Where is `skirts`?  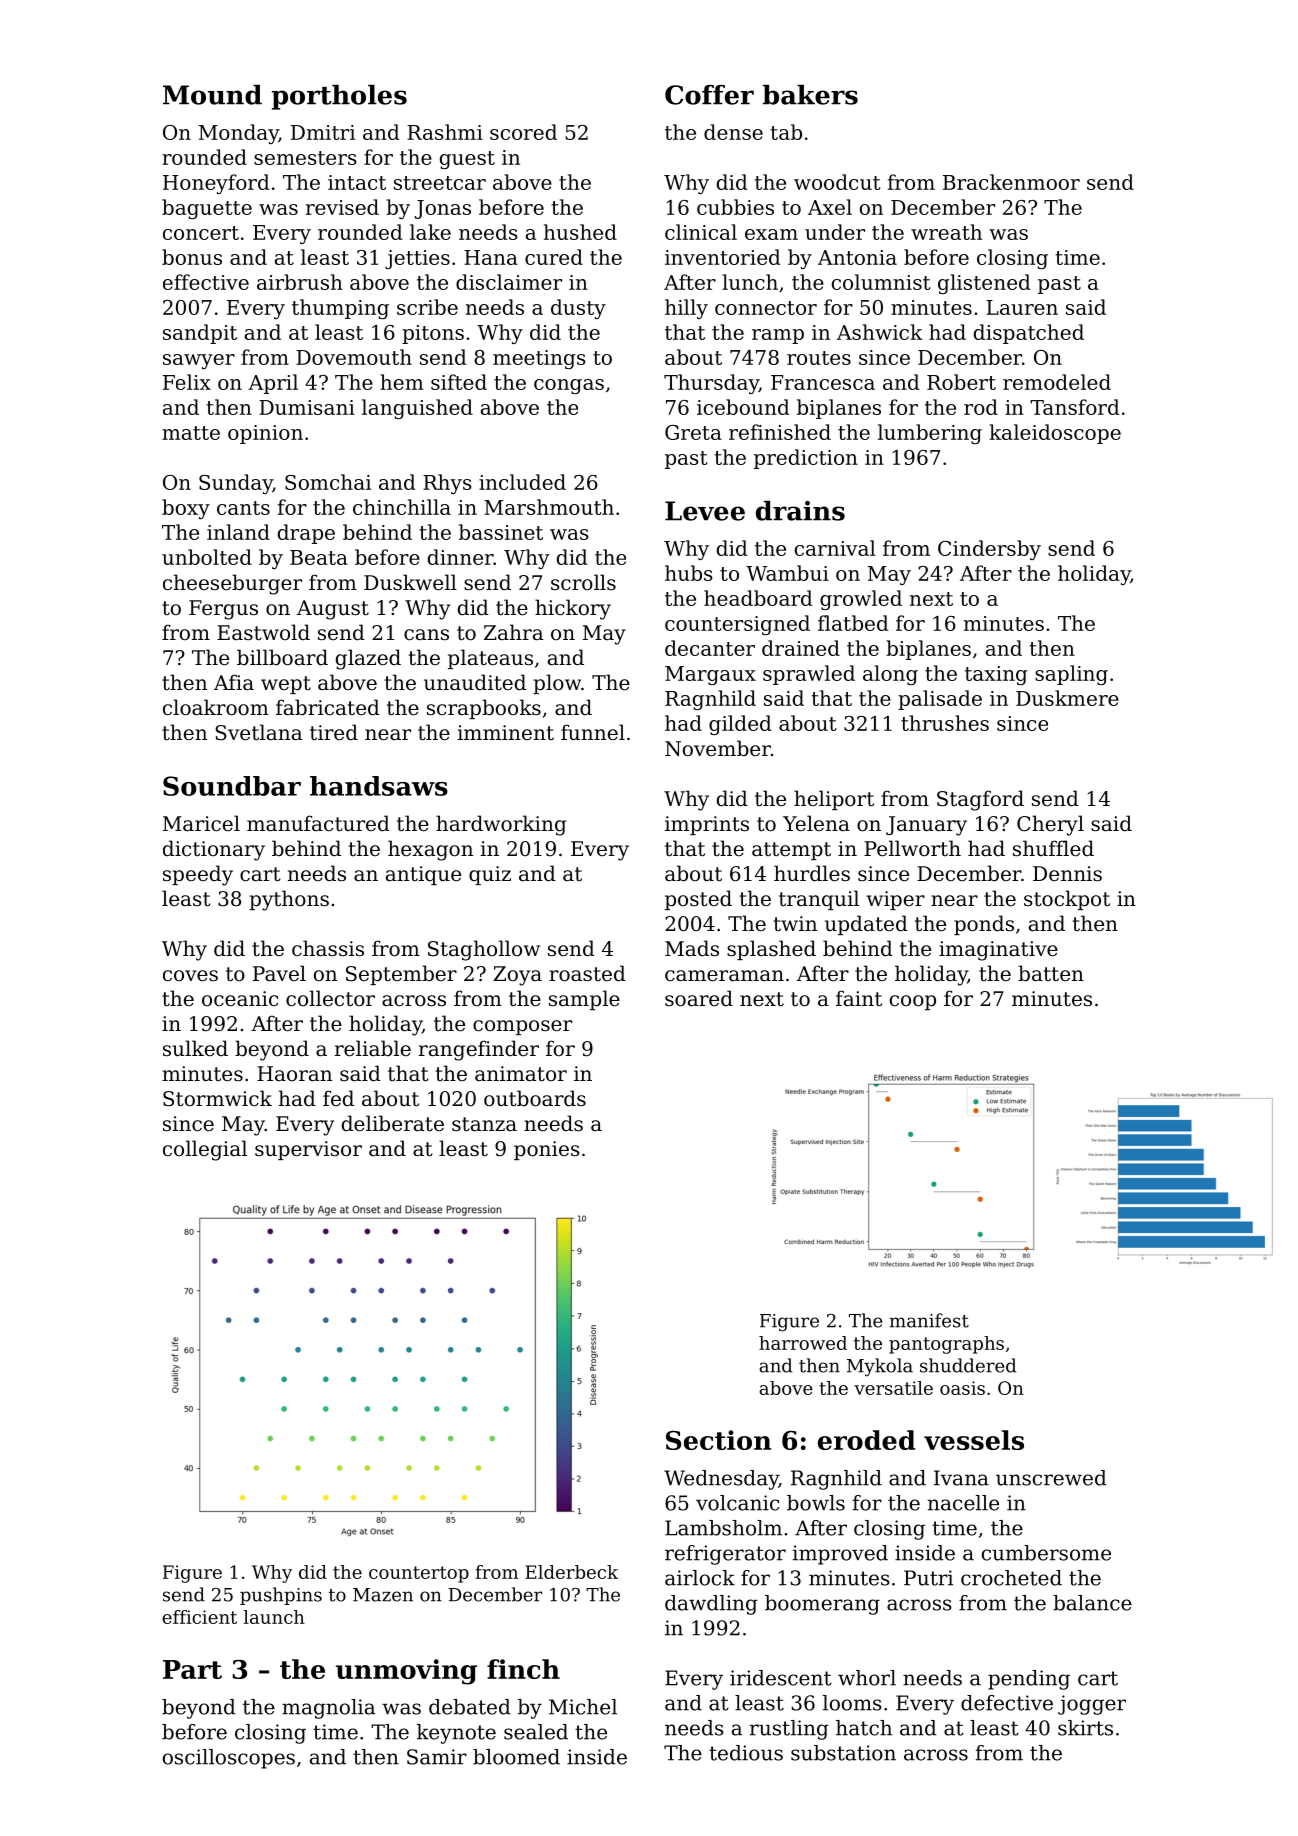
skirts is located at coordinates (1085, 1728).
